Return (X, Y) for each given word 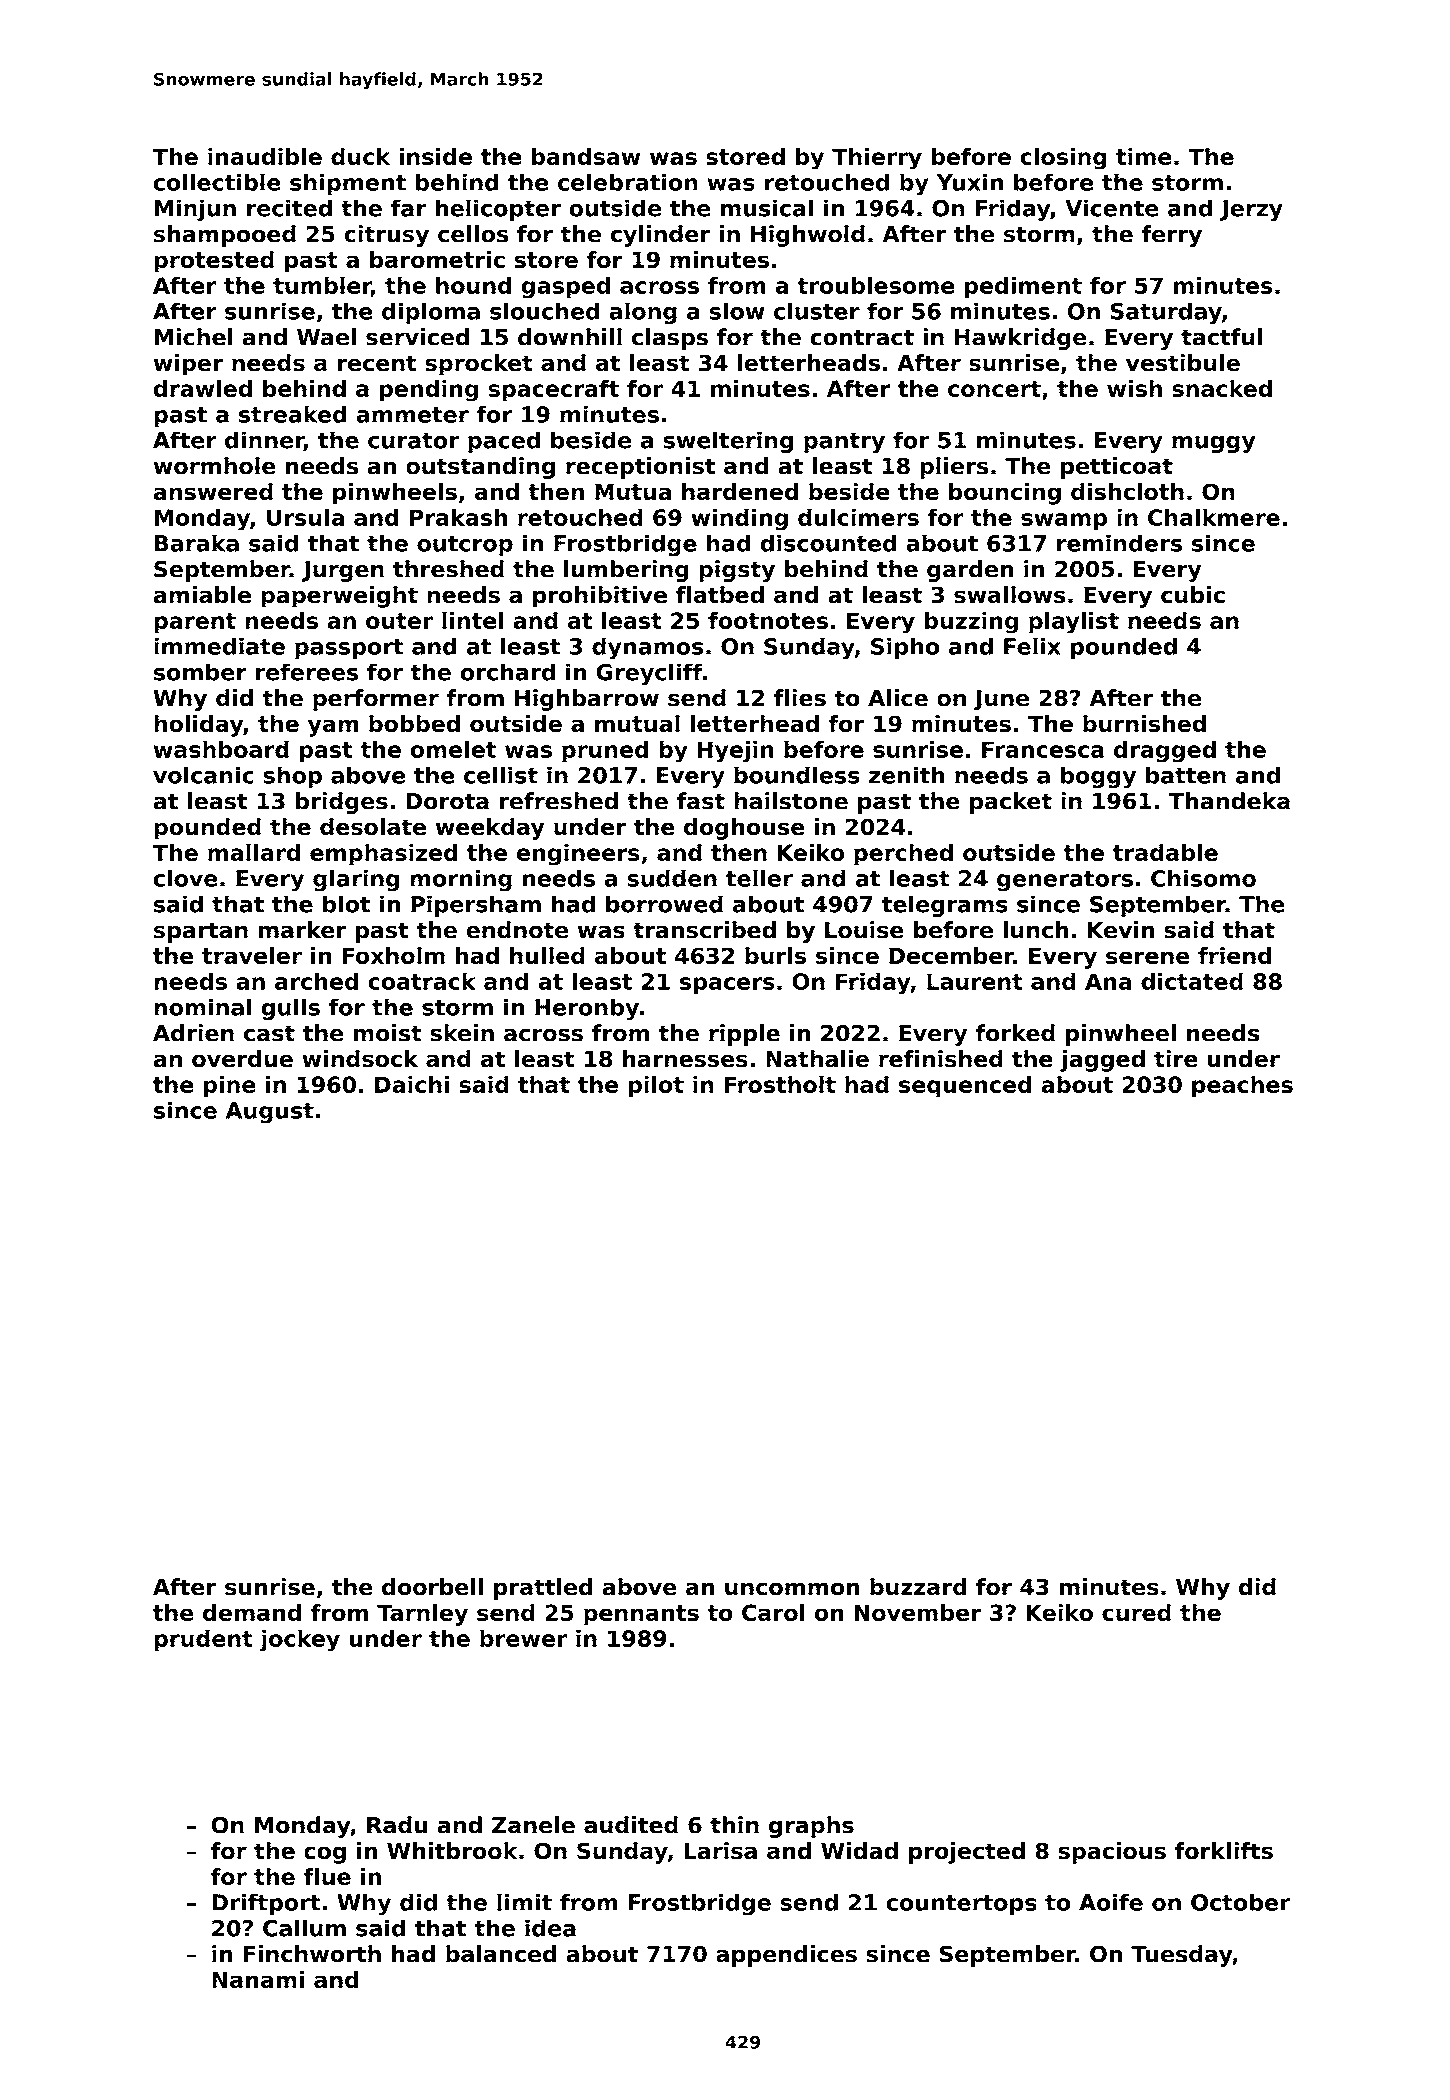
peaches (1242, 1087)
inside (435, 156)
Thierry (877, 159)
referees (307, 672)
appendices (786, 1956)
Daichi (412, 1084)
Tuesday (1181, 1956)
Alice (898, 698)
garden (970, 571)
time (1144, 156)
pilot (656, 1086)
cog (325, 1855)
